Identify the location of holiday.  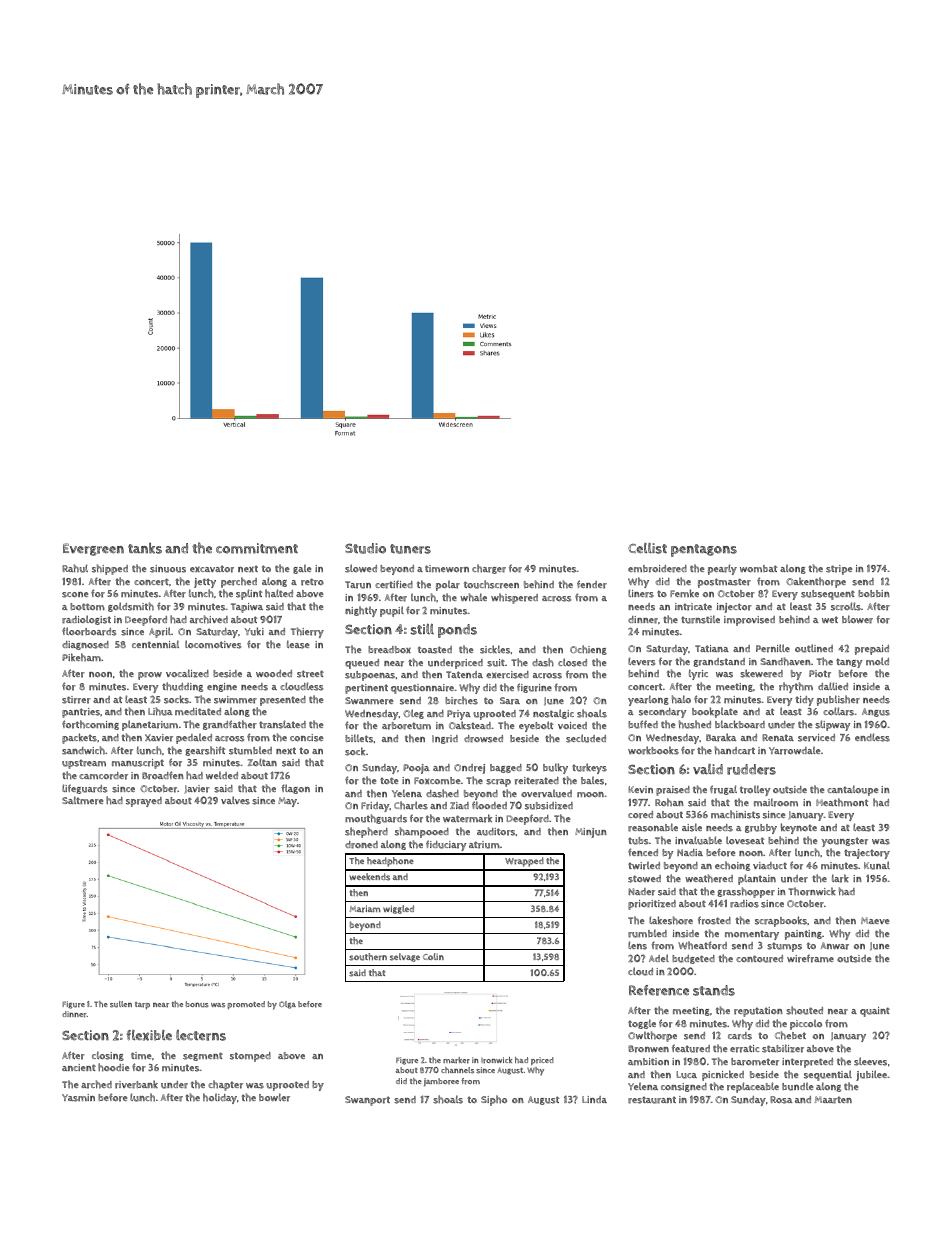
(220, 1098).
